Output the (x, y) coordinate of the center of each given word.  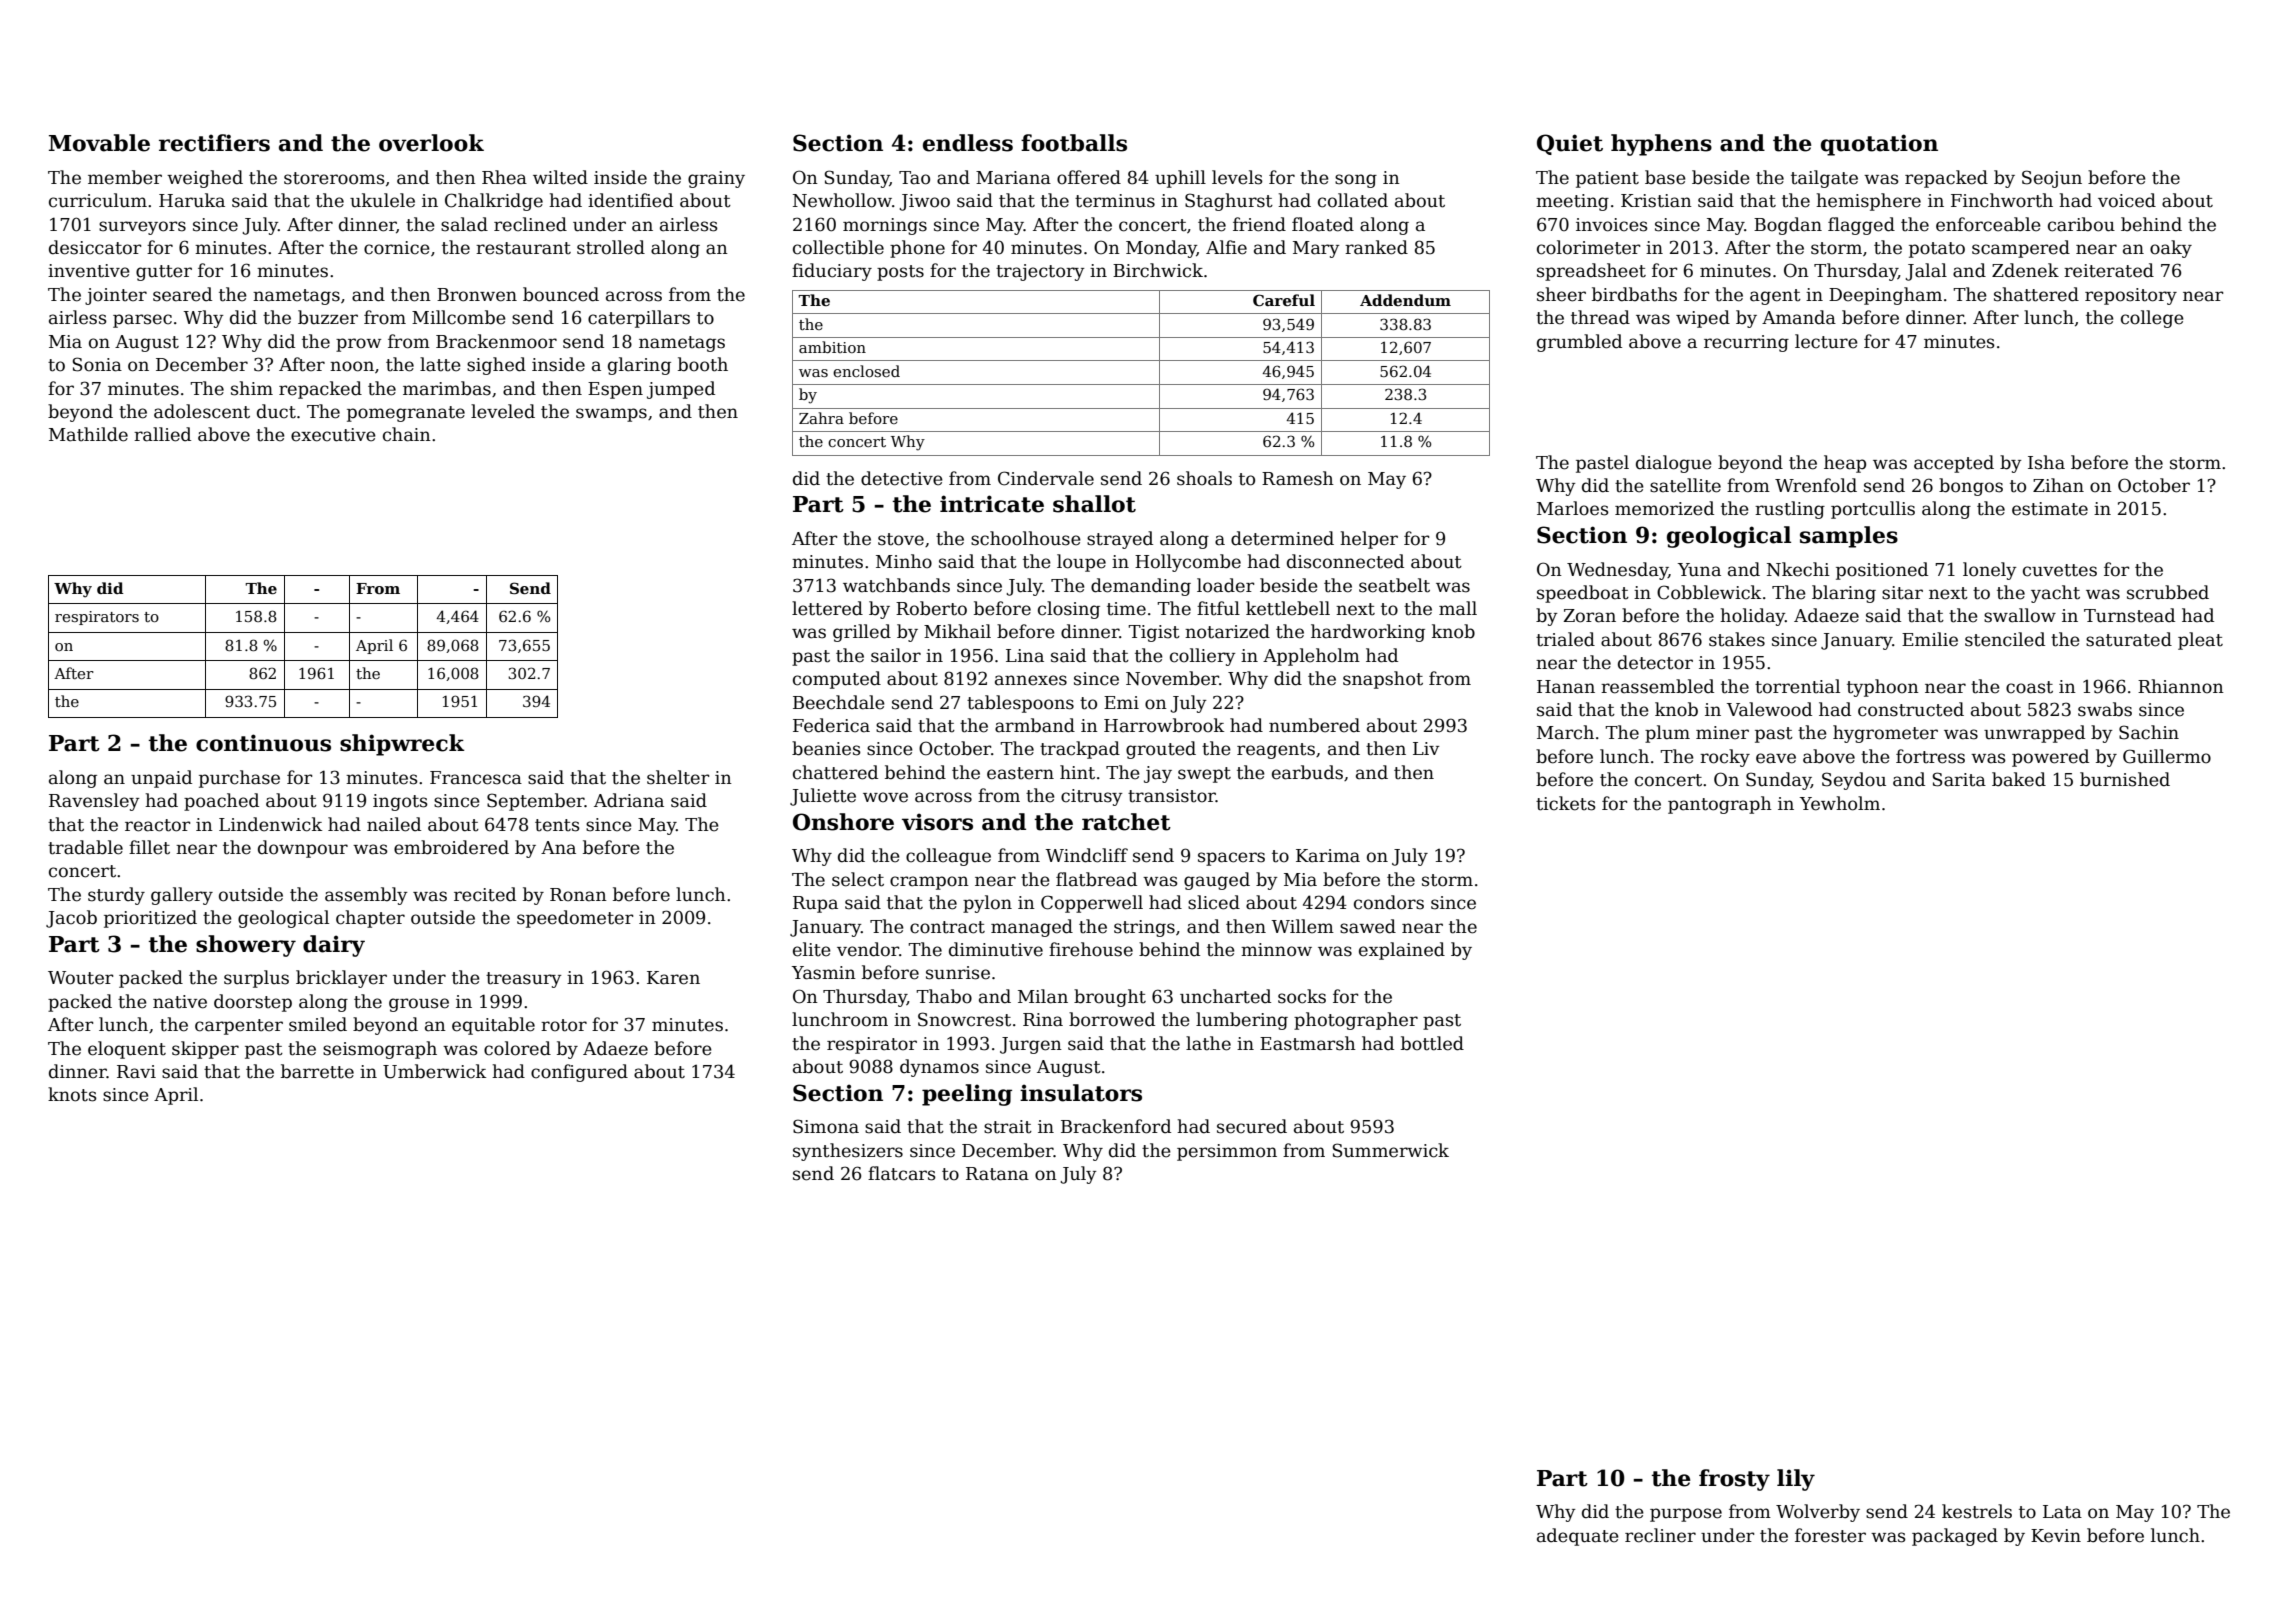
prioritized (150, 919)
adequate (1578, 1537)
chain (407, 434)
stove (901, 539)
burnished (2125, 779)
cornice (397, 248)
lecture (1826, 341)
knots (72, 1094)
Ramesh (1298, 478)
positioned (1882, 571)
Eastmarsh (1308, 1043)
